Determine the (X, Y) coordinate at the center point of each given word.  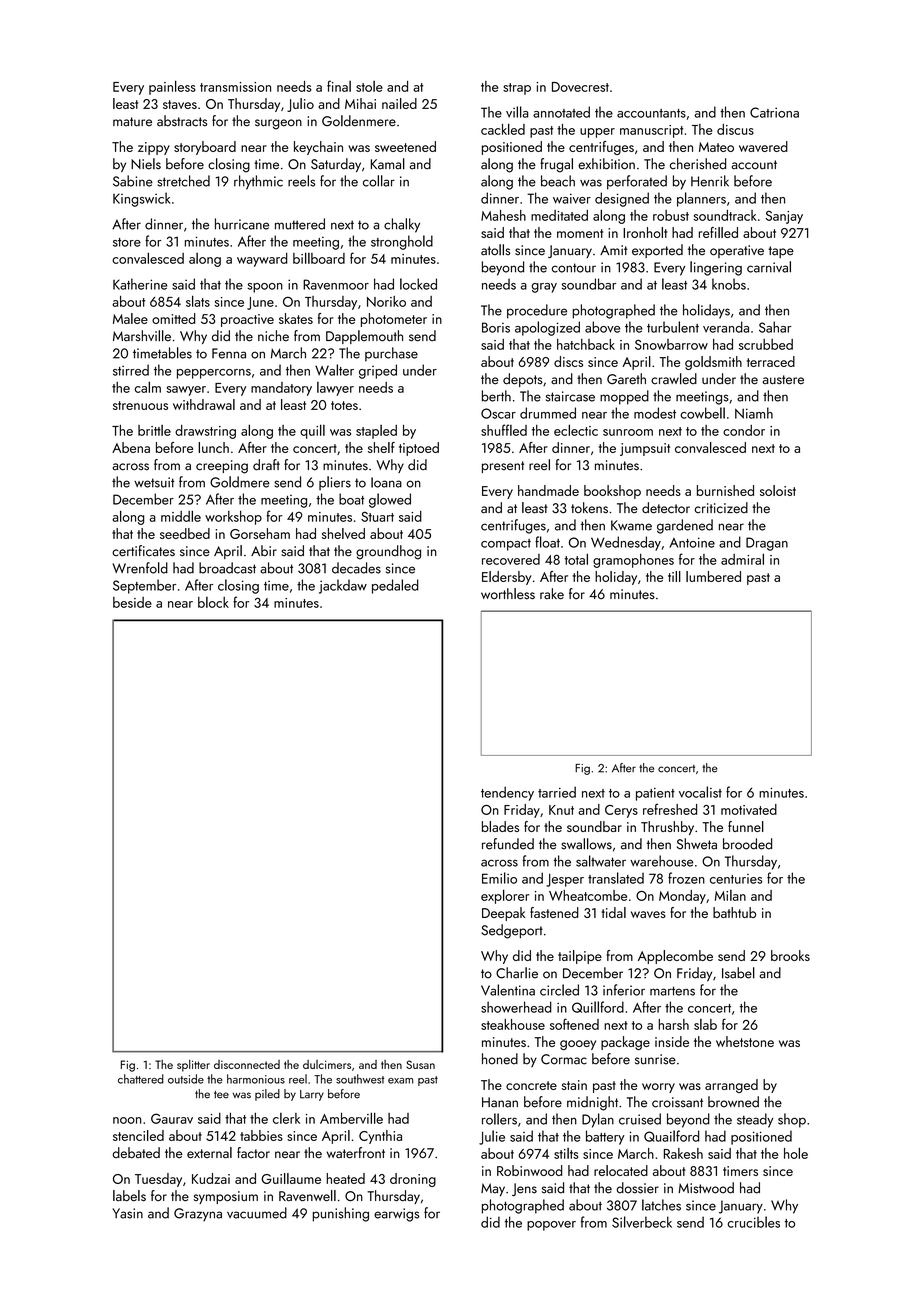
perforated (637, 182)
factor (253, 1153)
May (493, 1189)
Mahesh (503, 215)
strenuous (140, 405)
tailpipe (580, 957)
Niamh (754, 413)
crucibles (753, 1222)
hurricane (242, 224)
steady (755, 1120)
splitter (193, 1066)
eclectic (576, 430)
